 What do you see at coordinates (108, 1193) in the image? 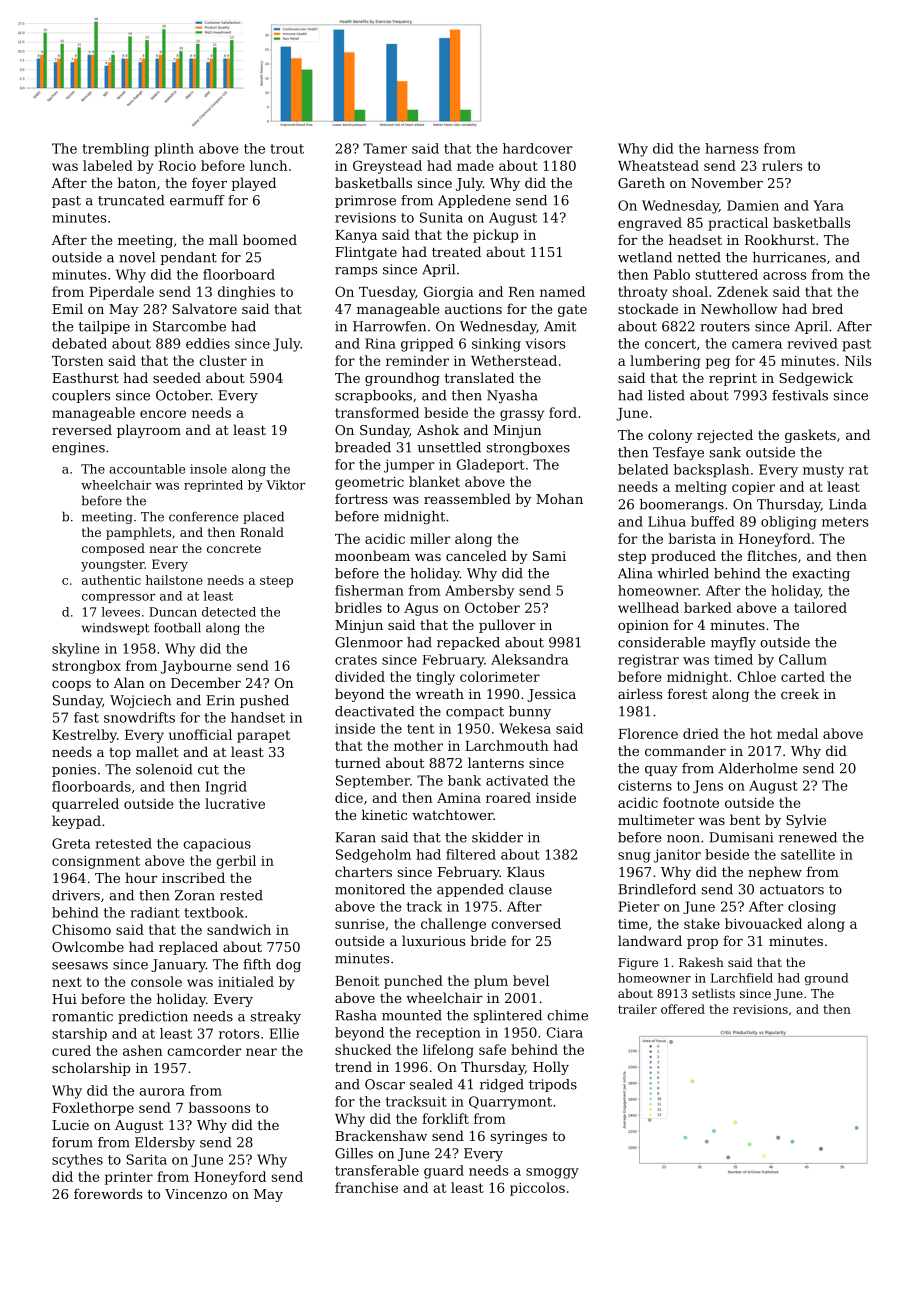
I see `forewords` at bounding box center [108, 1193].
